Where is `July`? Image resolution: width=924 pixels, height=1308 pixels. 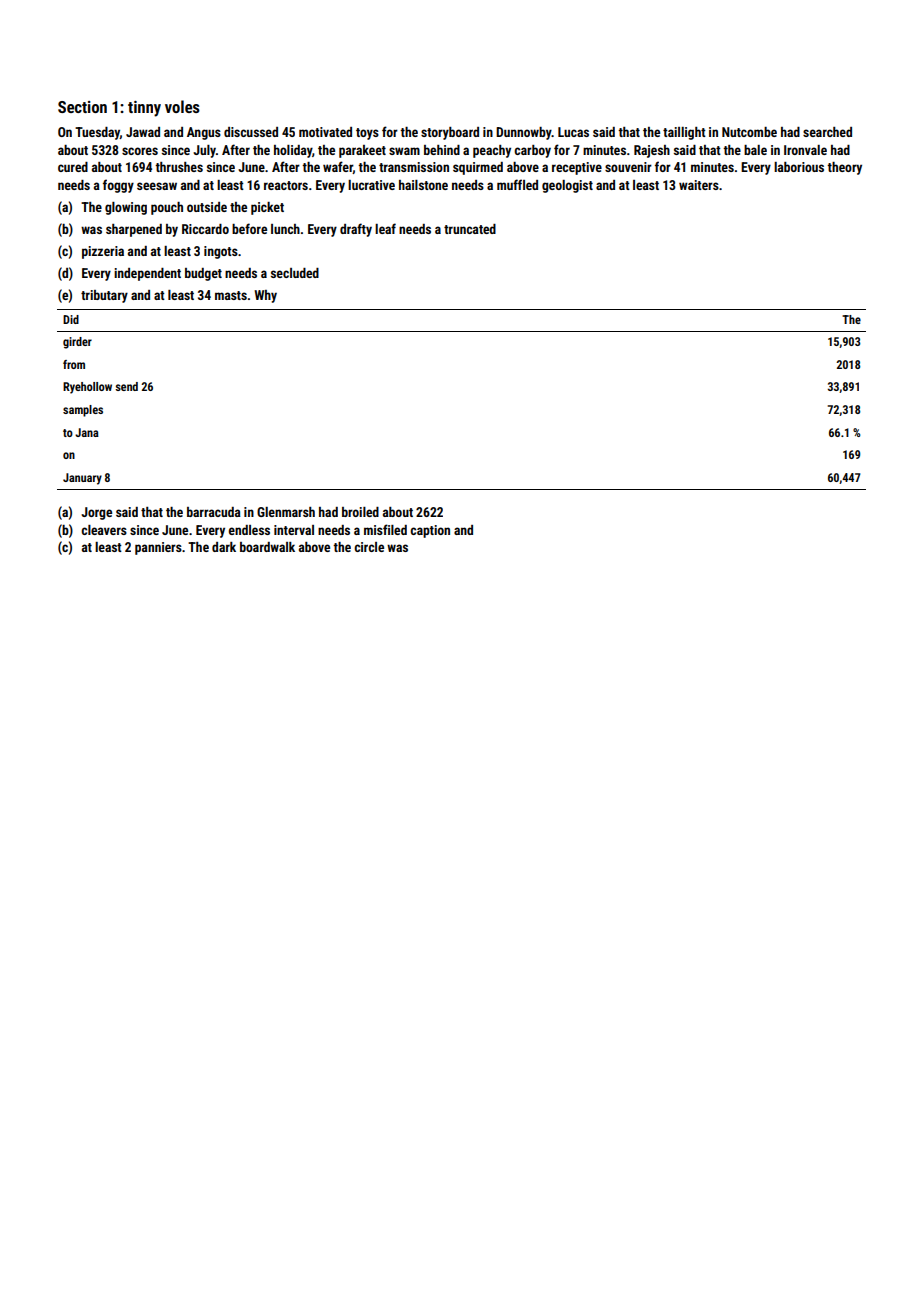 July is located at coordinates (204, 151).
